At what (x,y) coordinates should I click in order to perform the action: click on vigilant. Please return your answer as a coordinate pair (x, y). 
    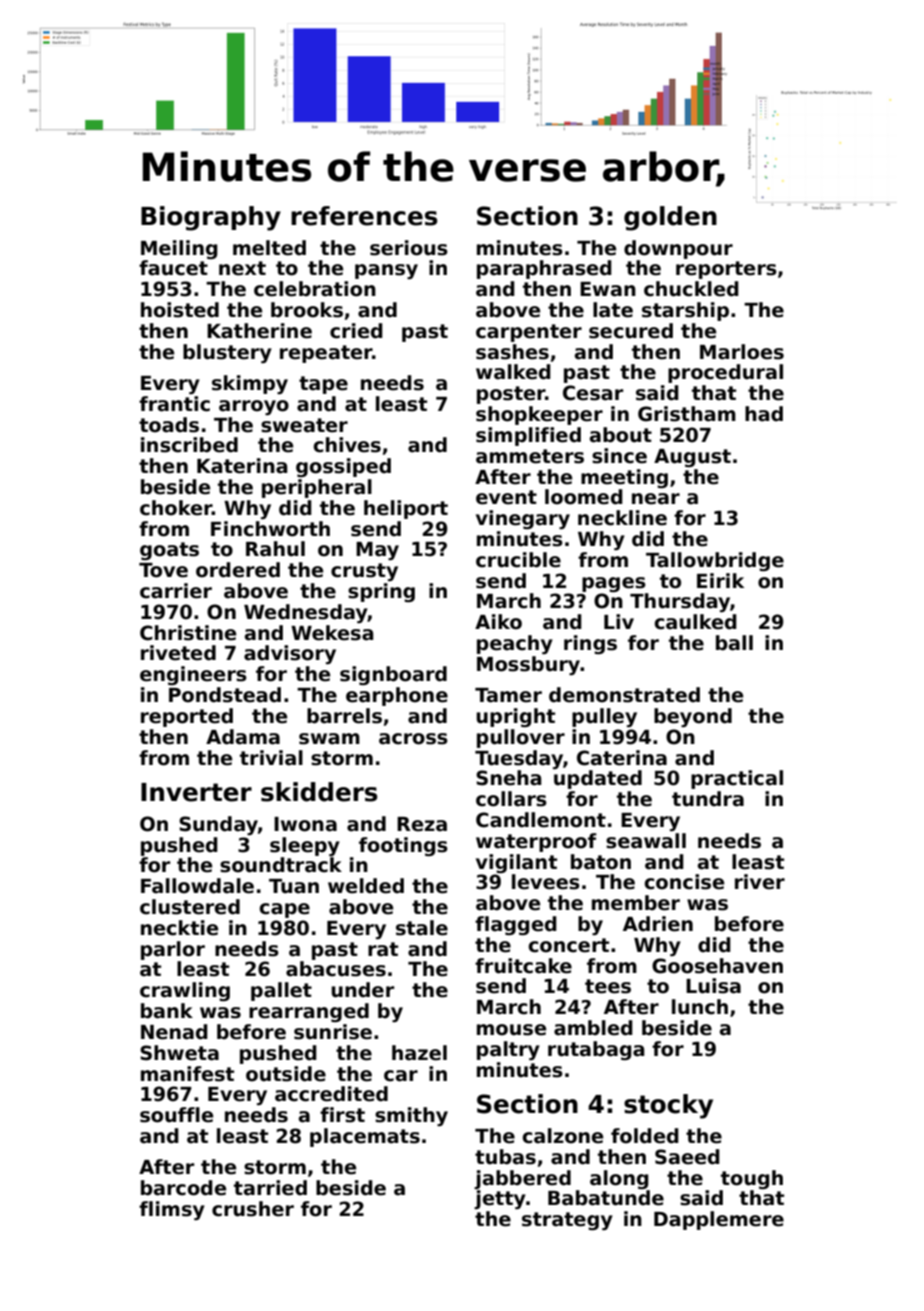
    Looking at the image, I should click on (516, 863).
